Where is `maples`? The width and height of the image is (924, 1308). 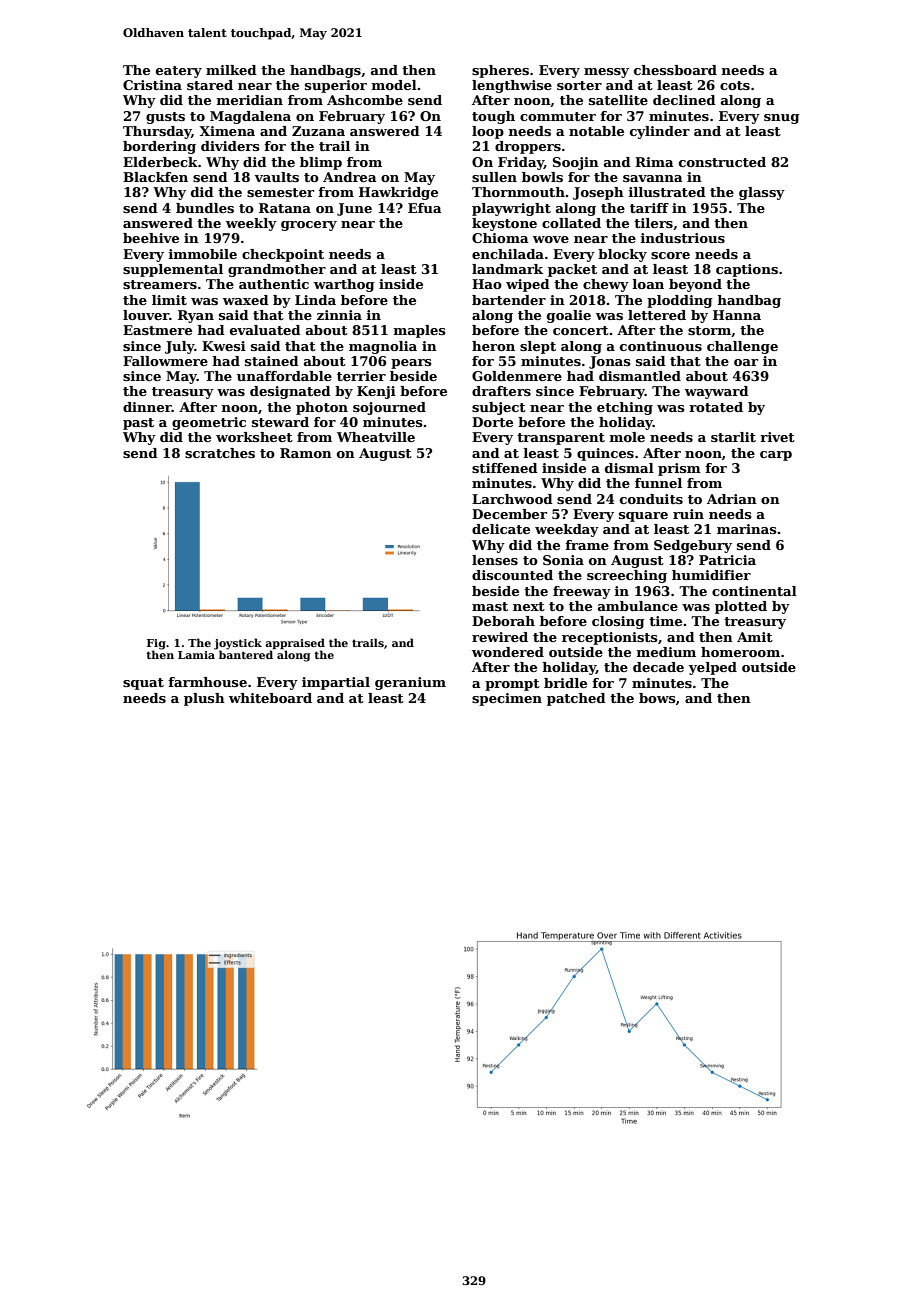 maples is located at coordinates (420, 331).
